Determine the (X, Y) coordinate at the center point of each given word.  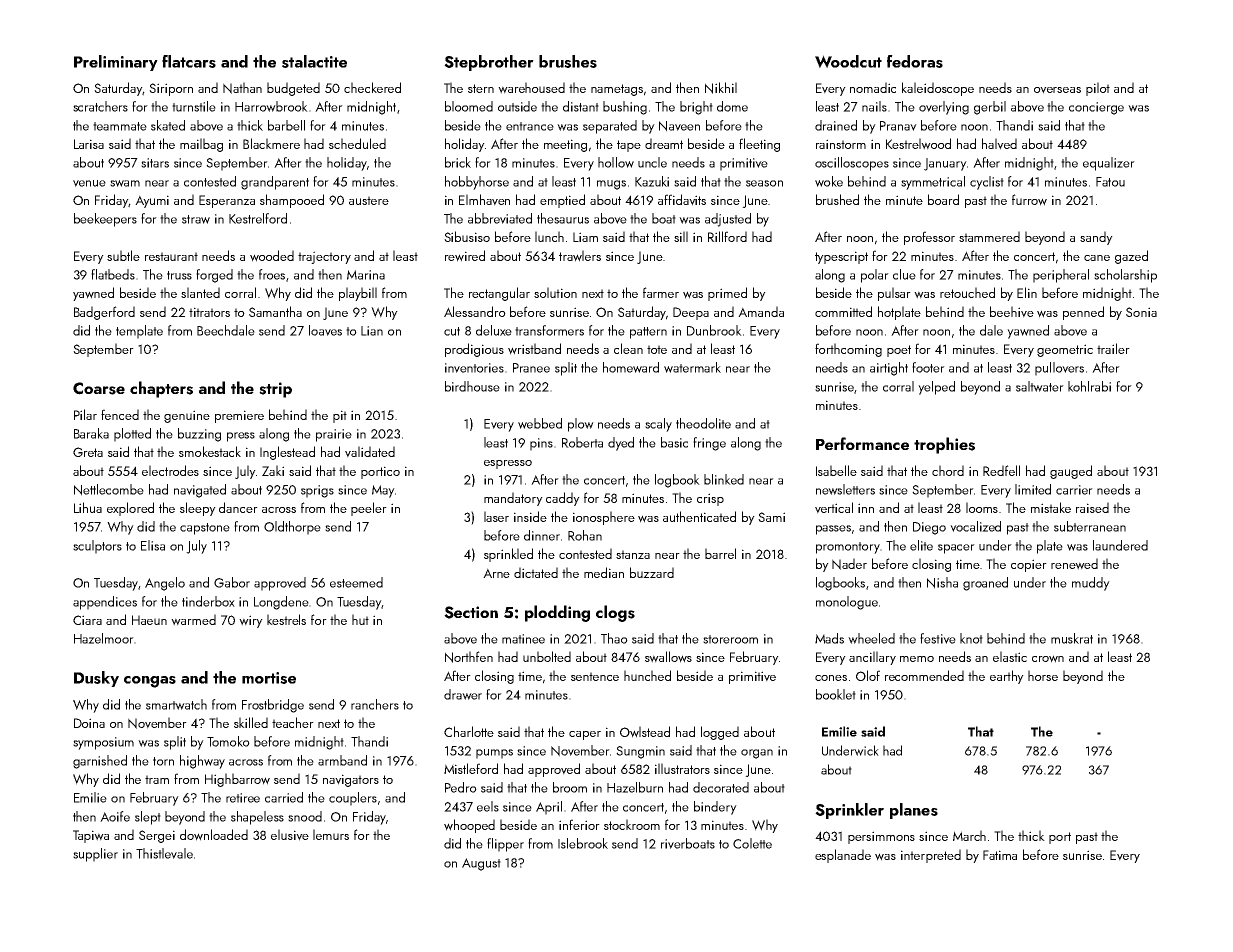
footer (928, 367)
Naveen (679, 126)
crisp (710, 499)
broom (570, 787)
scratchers (100, 106)
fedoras (915, 61)
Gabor (232, 582)
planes (914, 811)
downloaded (214, 835)
